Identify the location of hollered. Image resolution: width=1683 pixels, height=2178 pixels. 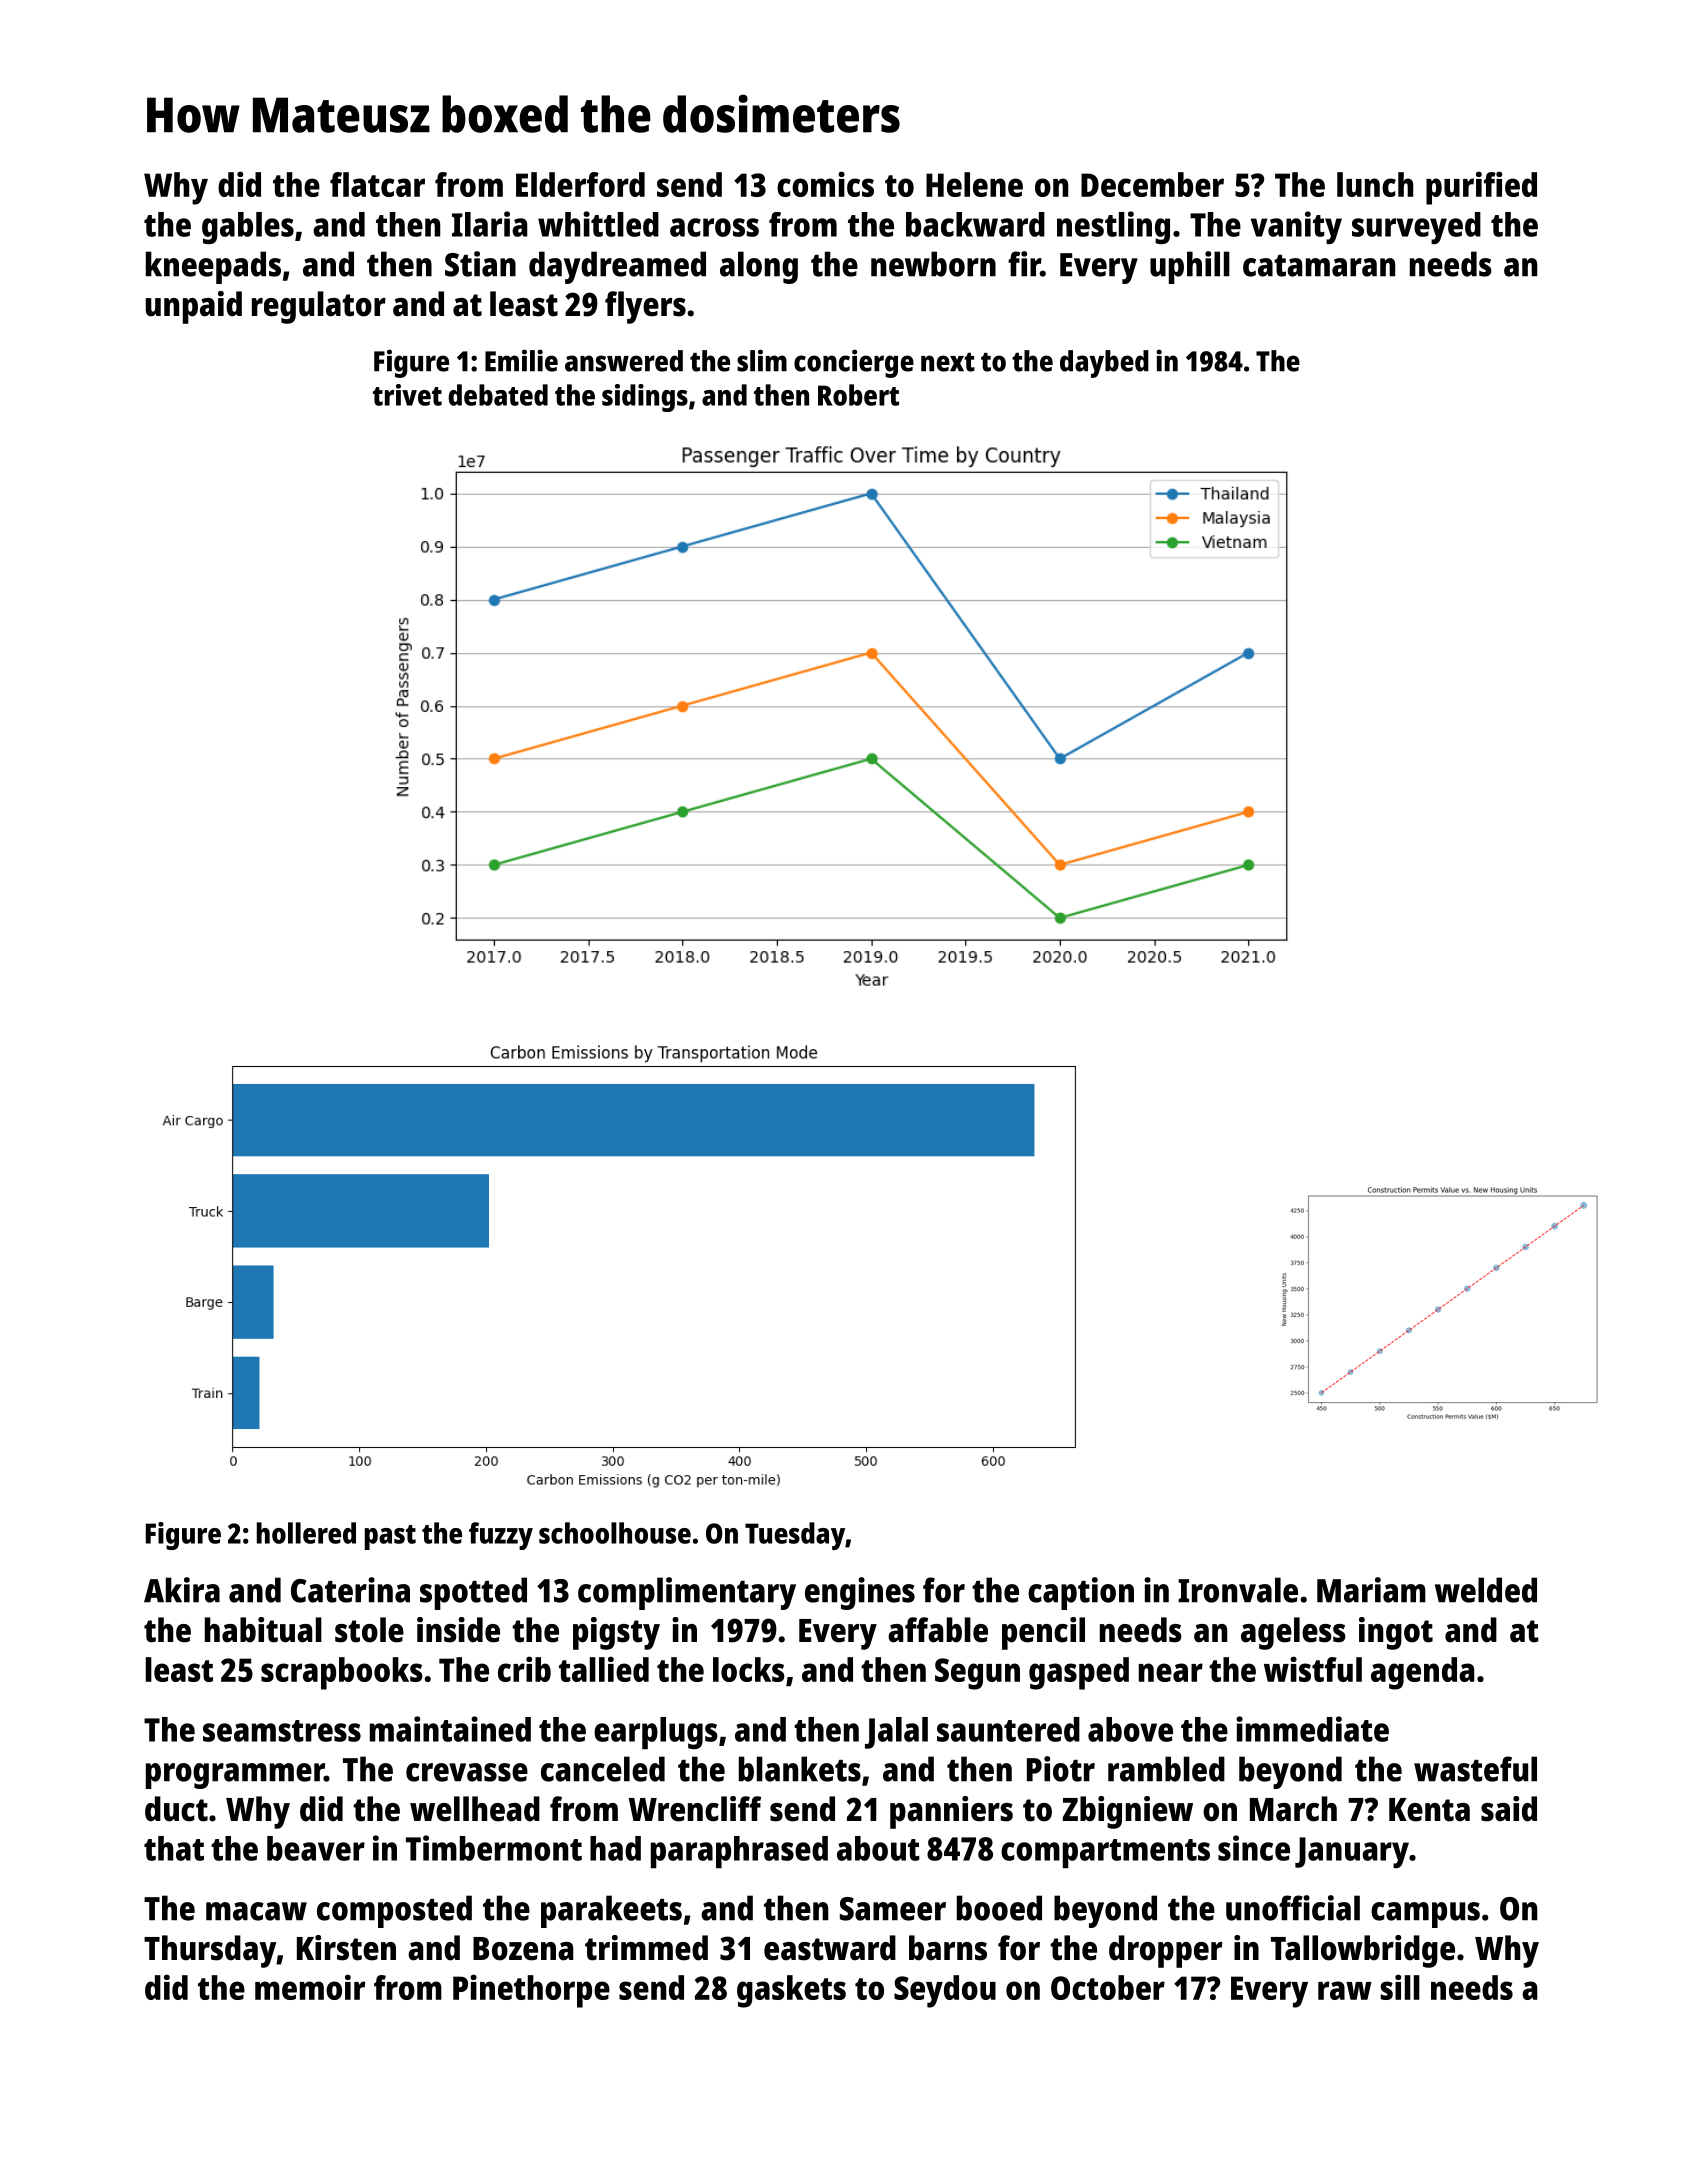
(306, 1533).
